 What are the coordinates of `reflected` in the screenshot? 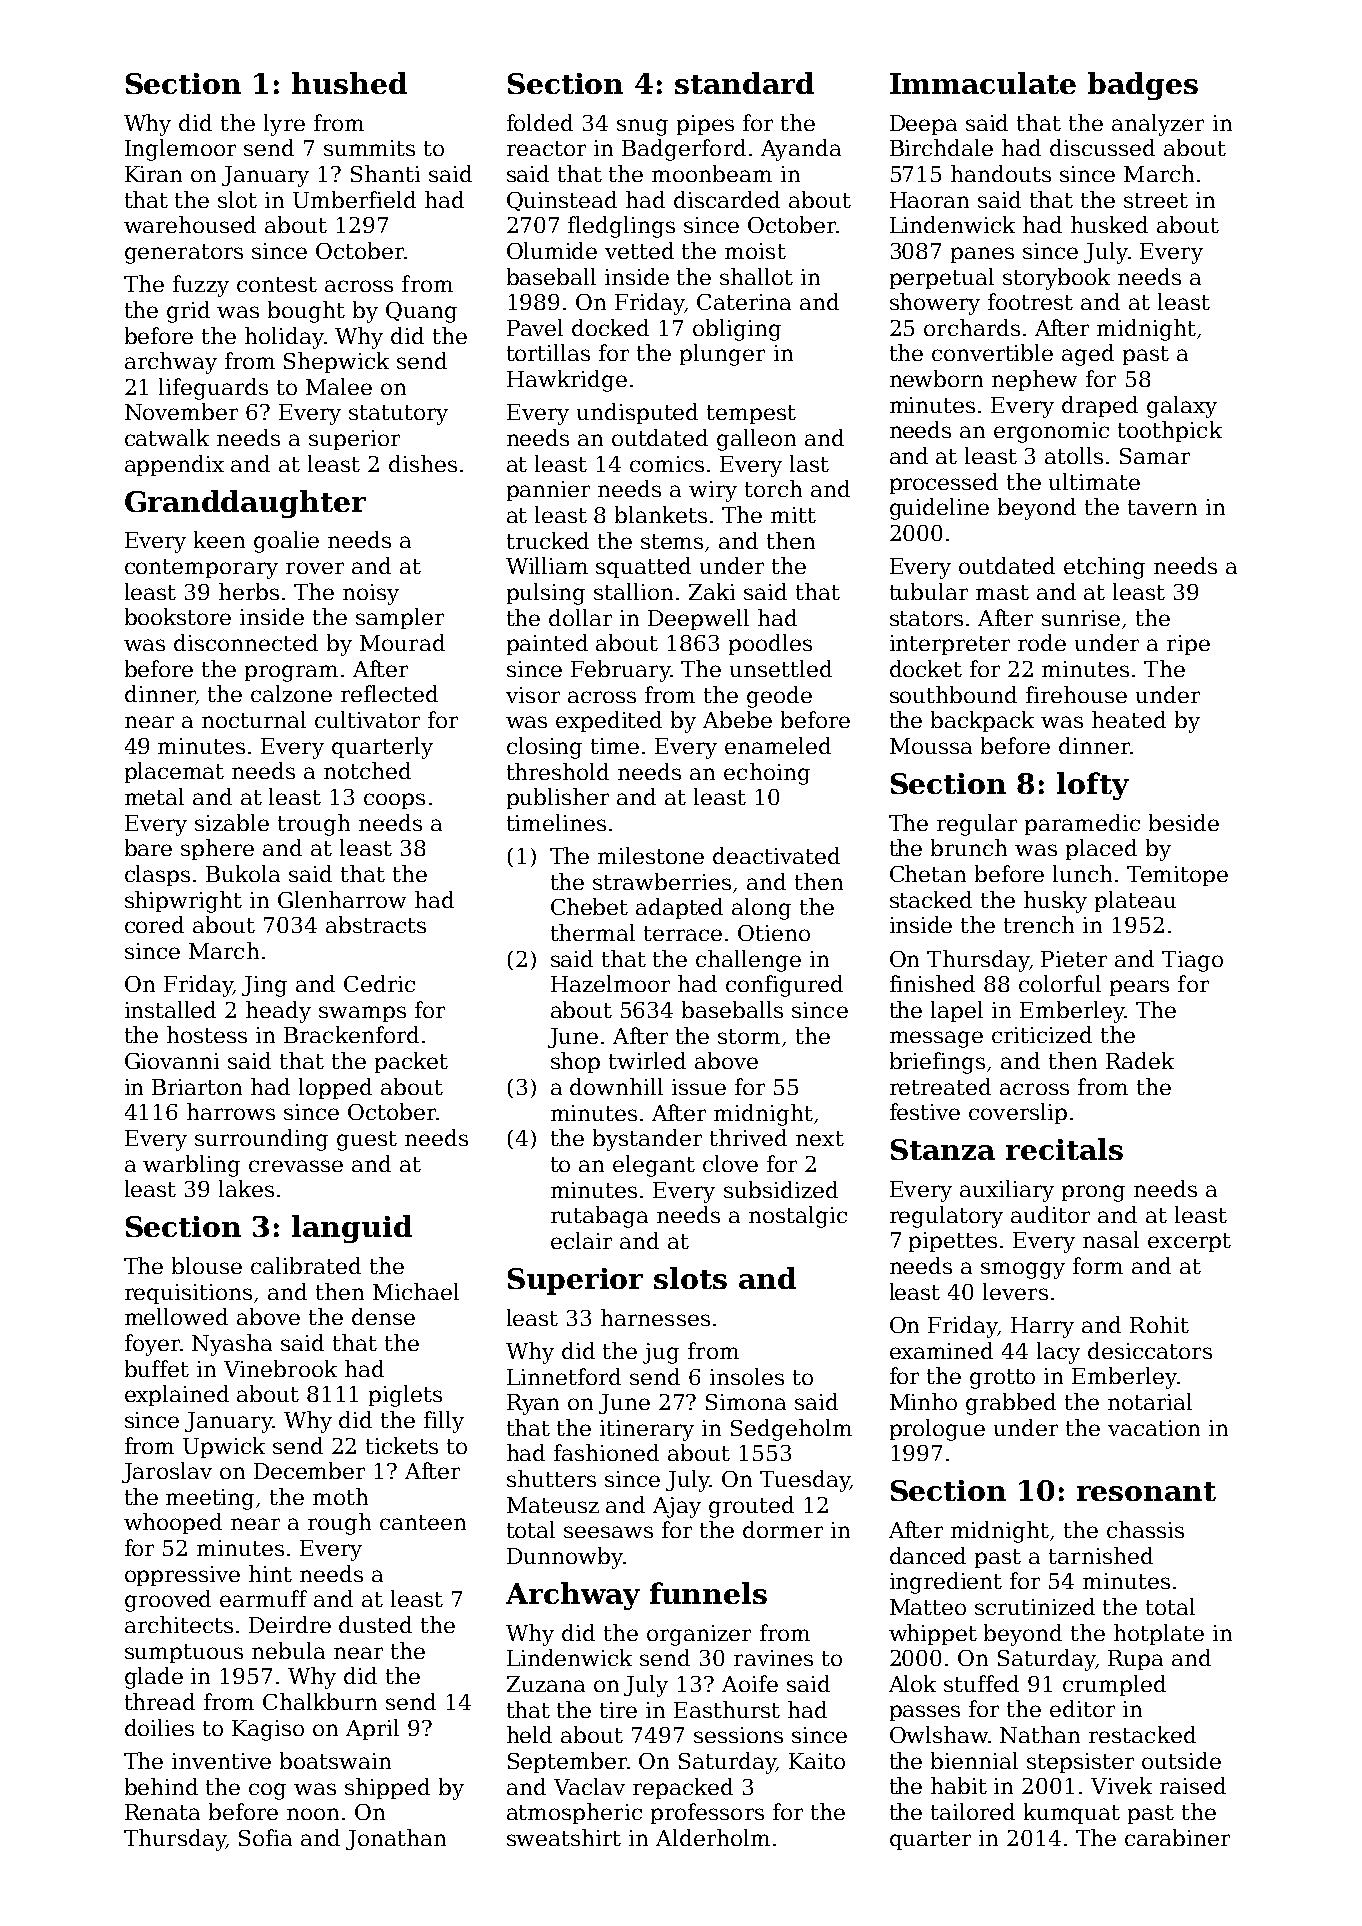 It's located at (389, 693).
